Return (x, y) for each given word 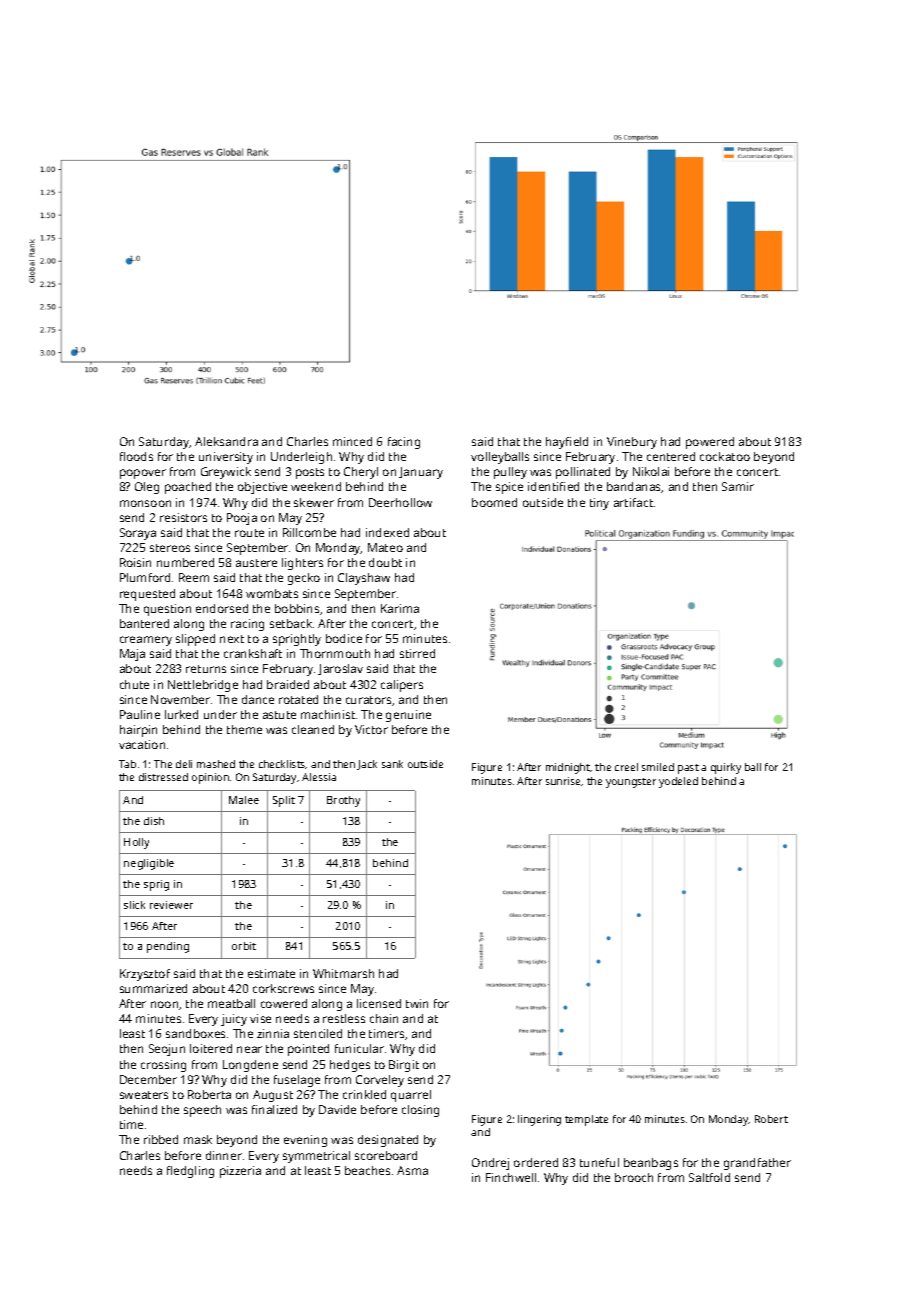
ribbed (161, 1139)
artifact (633, 502)
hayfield (567, 443)
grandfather (757, 1164)
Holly (136, 843)
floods (136, 456)
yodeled (678, 782)
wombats (272, 593)
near (249, 1049)
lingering (539, 1120)
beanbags (651, 1164)
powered (710, 443)
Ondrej (490, 1164)
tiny (599, 504)
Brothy (343, 801)
